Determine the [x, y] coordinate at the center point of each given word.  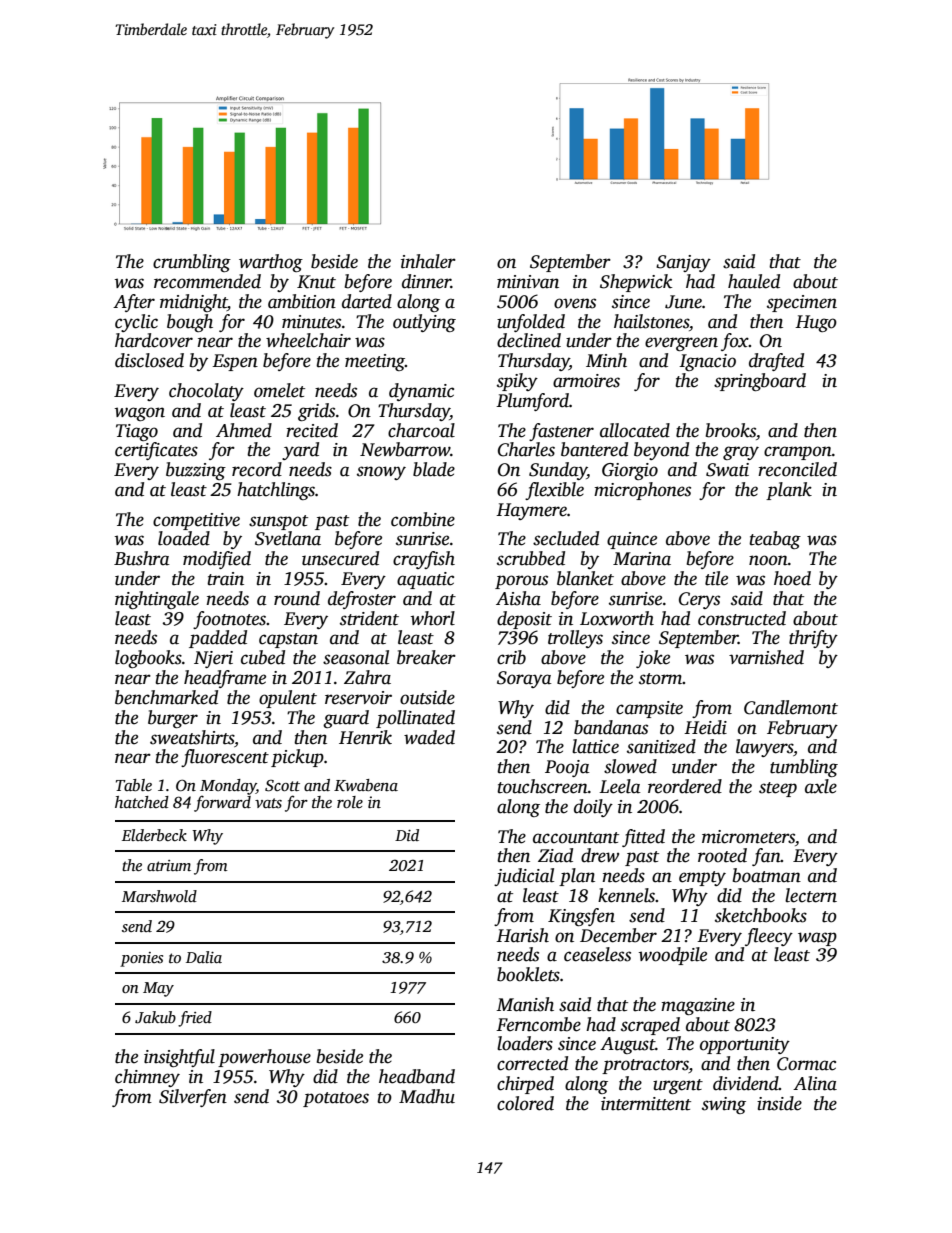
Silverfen [193, 1098]
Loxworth [617, 618]
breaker [426, 657]
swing [724, 1105]
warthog [271, 263]
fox [735, 342]
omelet [279, 390]
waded [429, 737]
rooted [722, 855]
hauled [754, 281]
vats [268, 803]
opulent [288, 699]
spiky [517, 382]
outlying [424, 323]
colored [525, 1103]
